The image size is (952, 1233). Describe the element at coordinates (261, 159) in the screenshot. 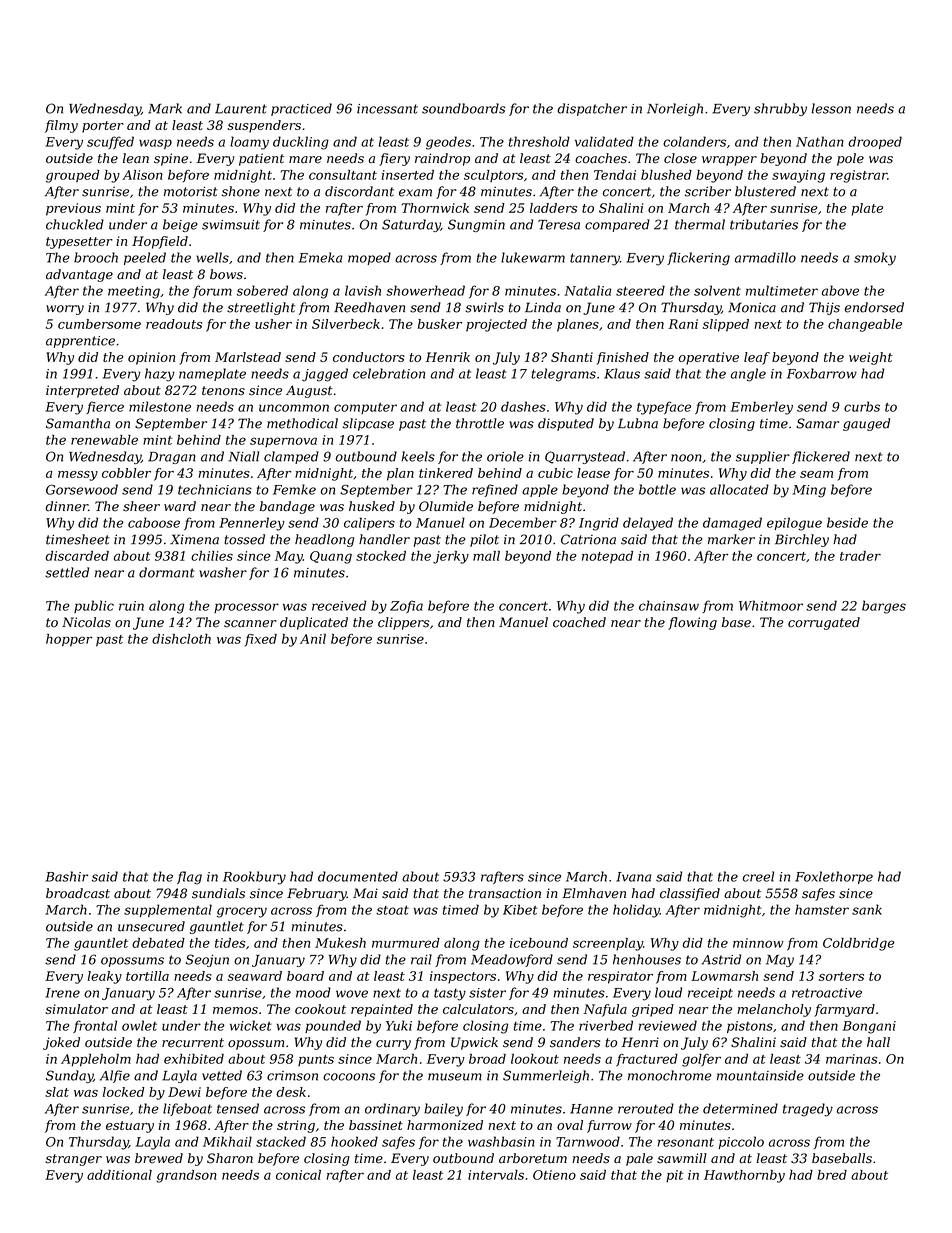

I see `patient` at that location.
